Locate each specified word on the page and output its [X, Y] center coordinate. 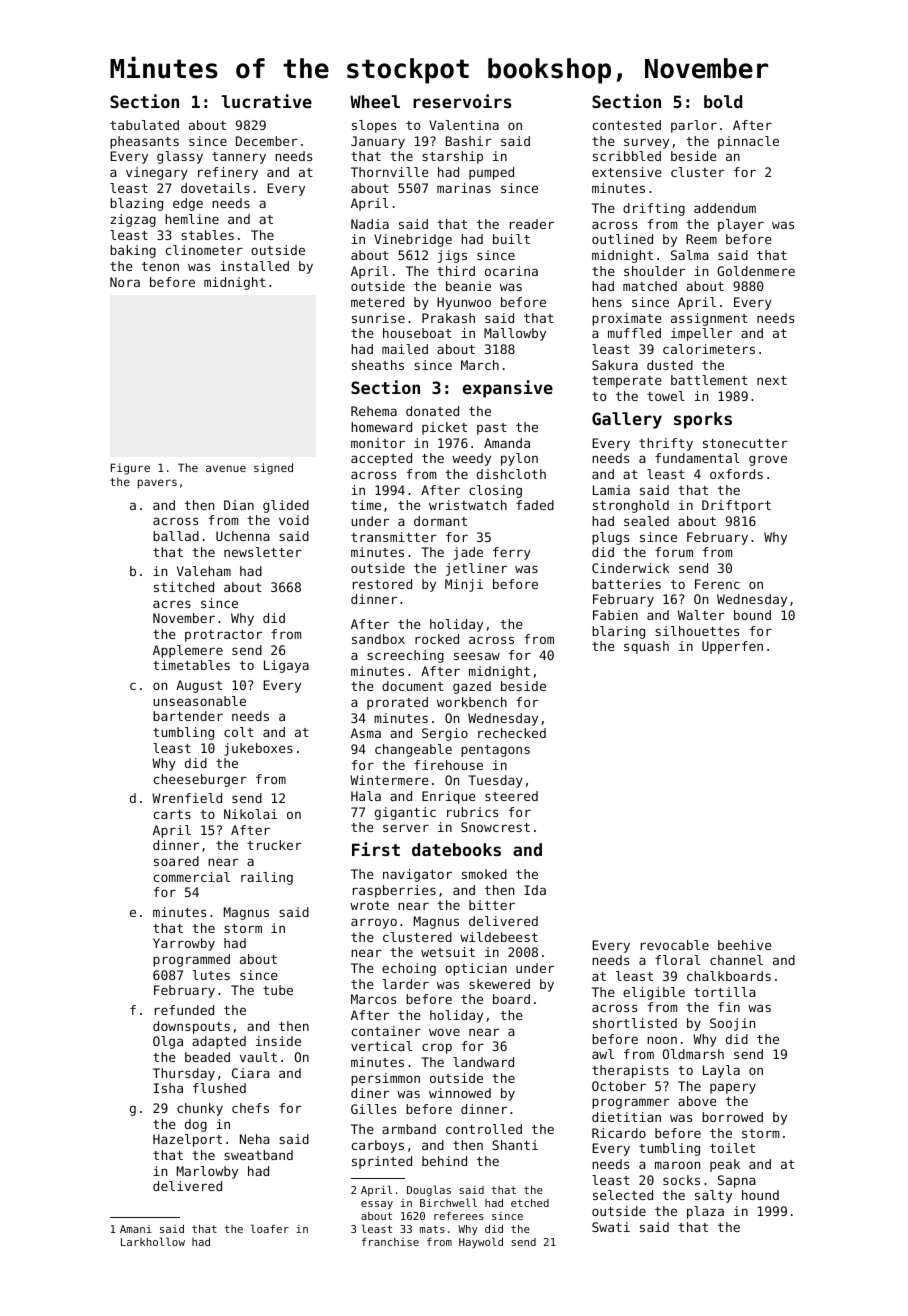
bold [723, 101]
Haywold [481, 1242]
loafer [270, 1228]
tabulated [144, 125]
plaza [705, 1212]
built [511, 239]
